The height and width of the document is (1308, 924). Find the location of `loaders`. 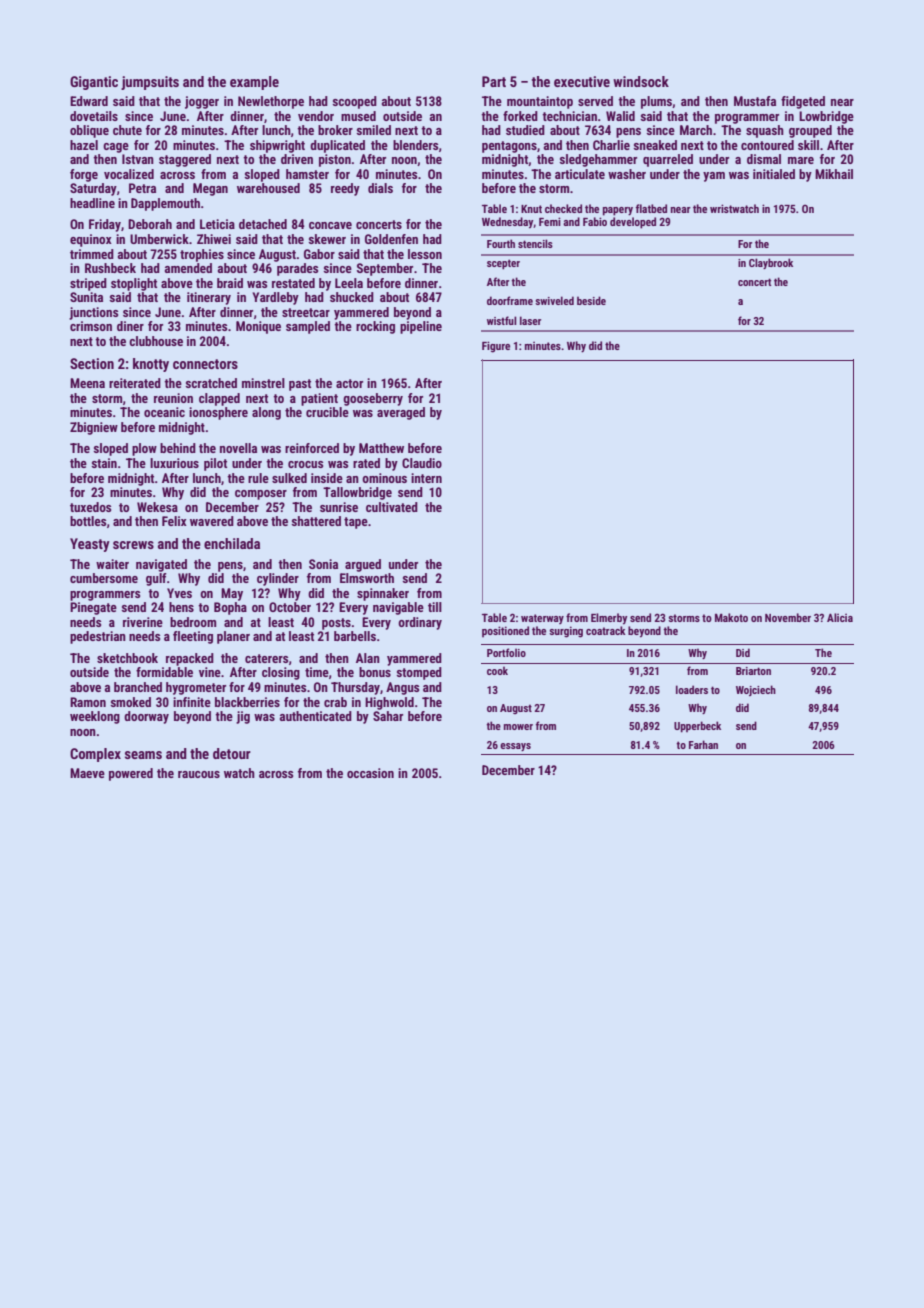

loaders is located at coordinates (692, 689).
